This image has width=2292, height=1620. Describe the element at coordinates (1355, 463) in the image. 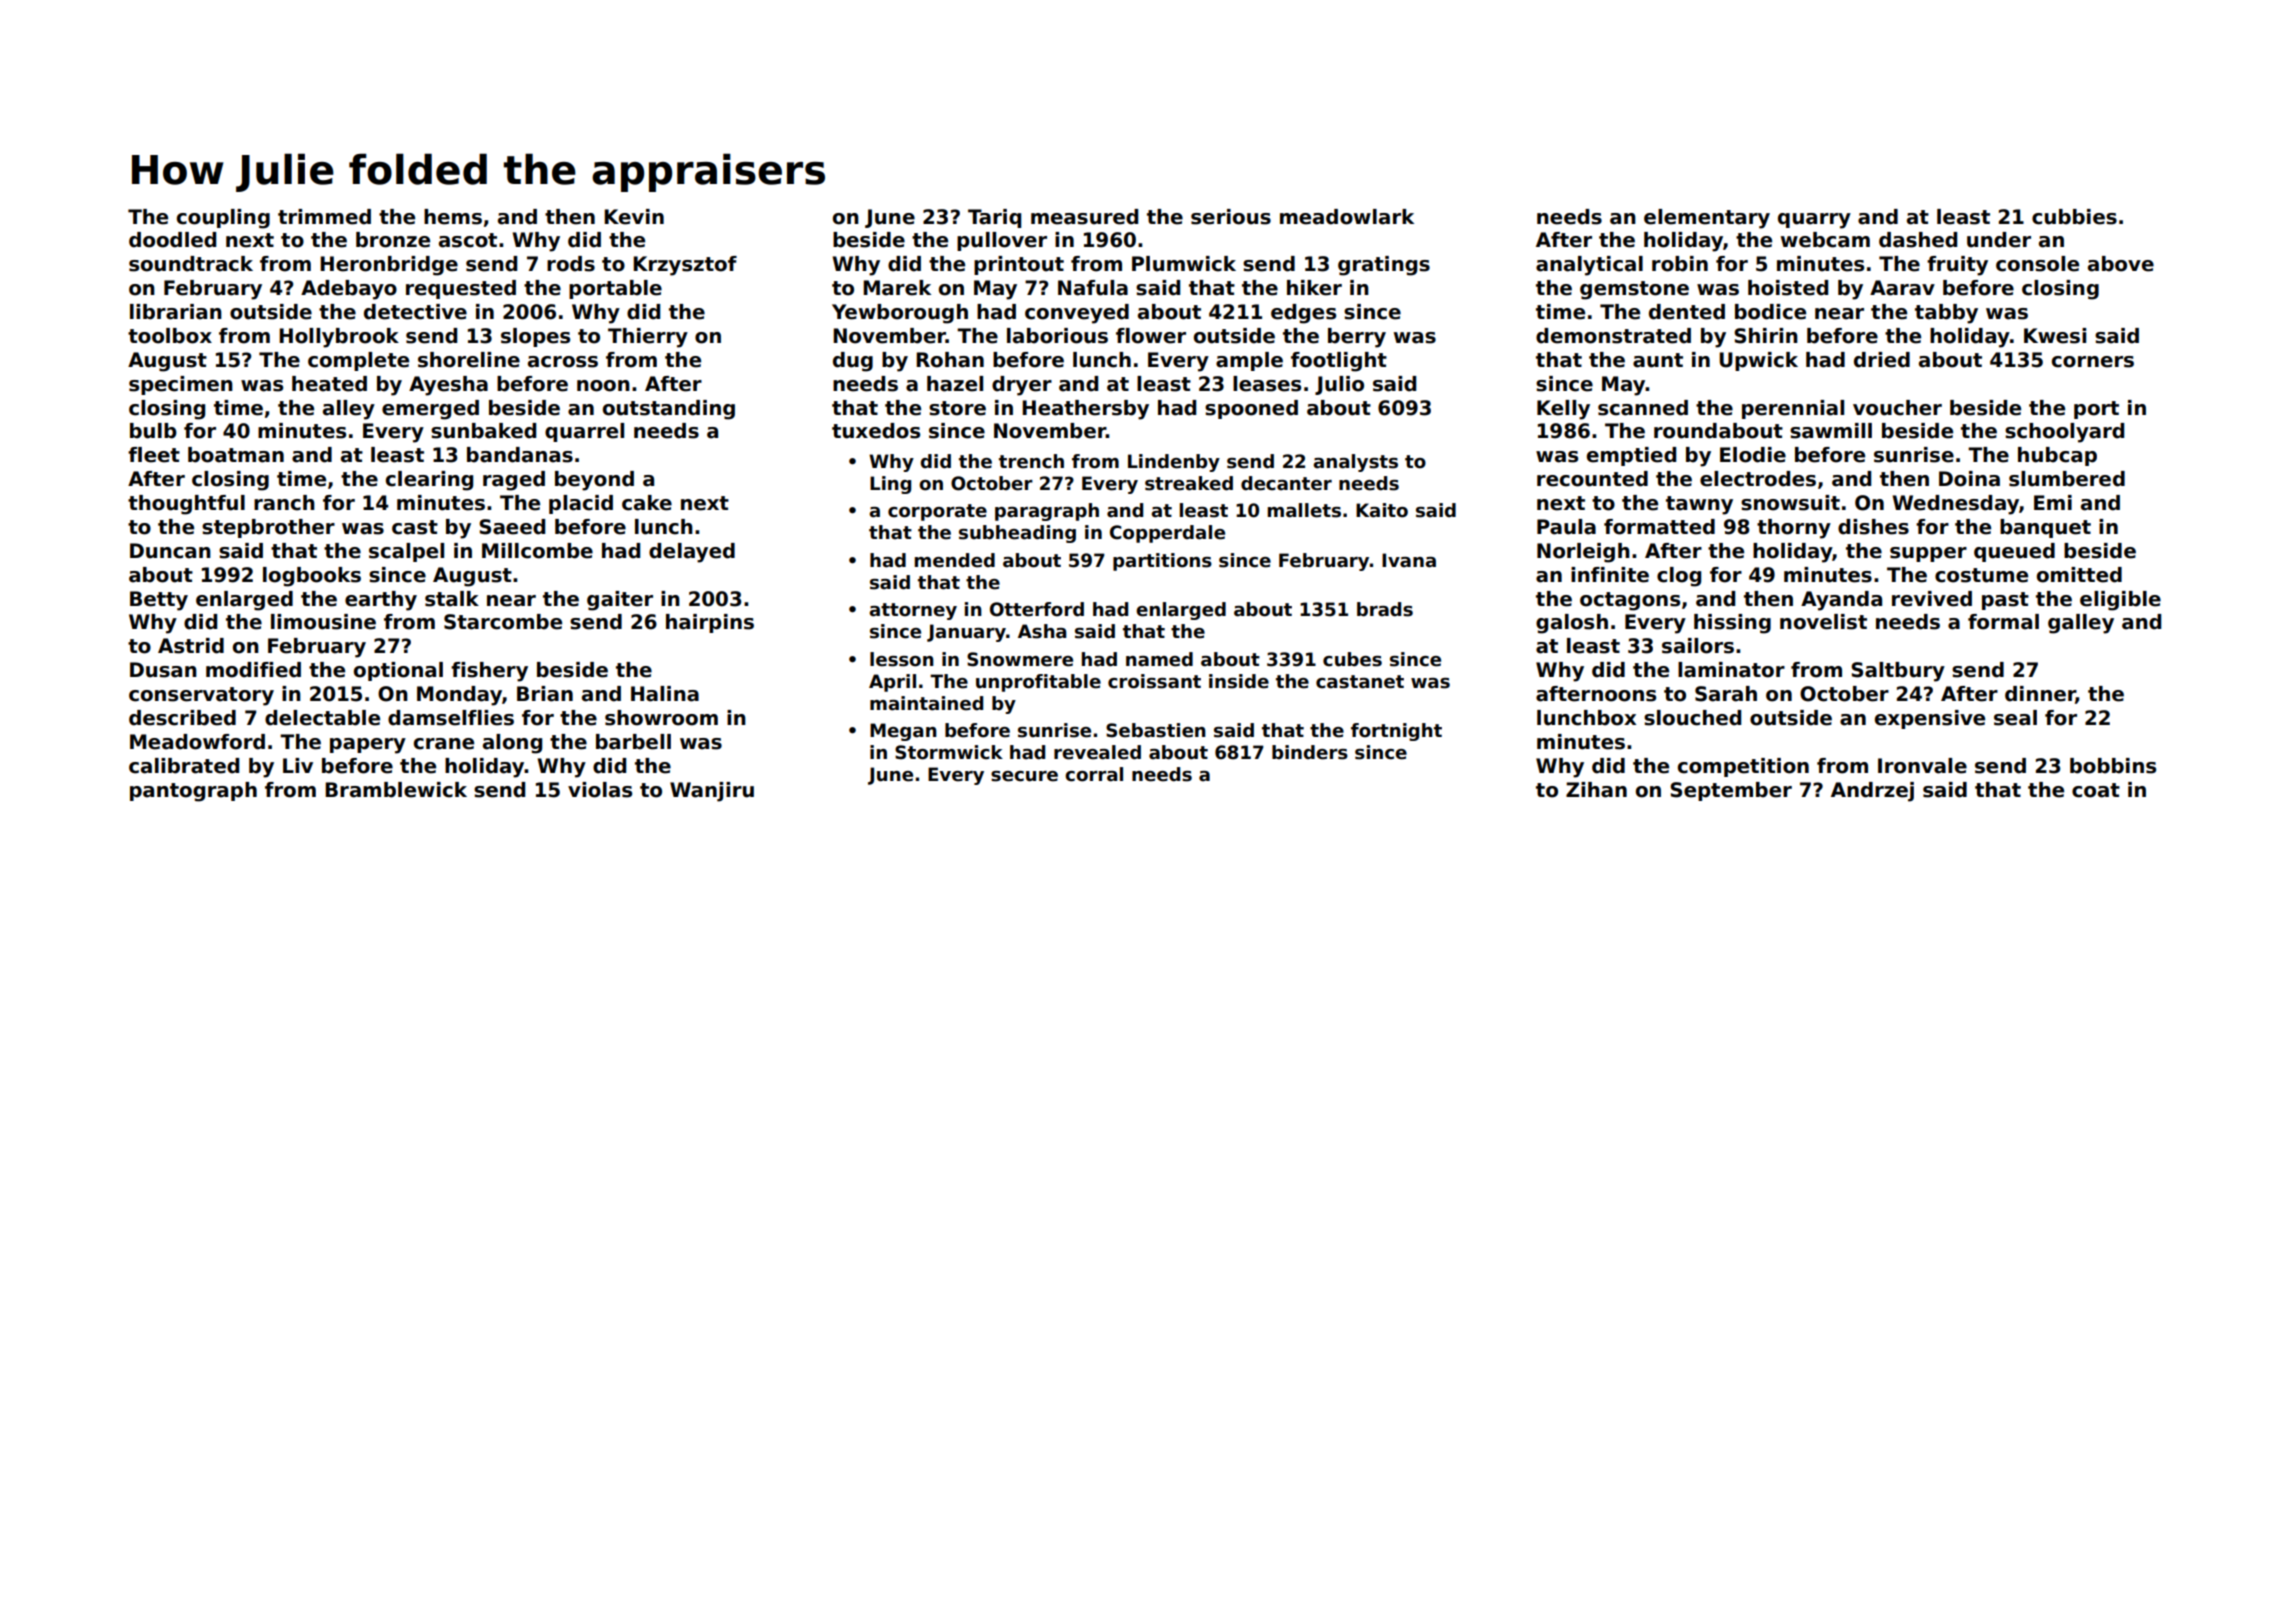

I see `analysts` at that location.
